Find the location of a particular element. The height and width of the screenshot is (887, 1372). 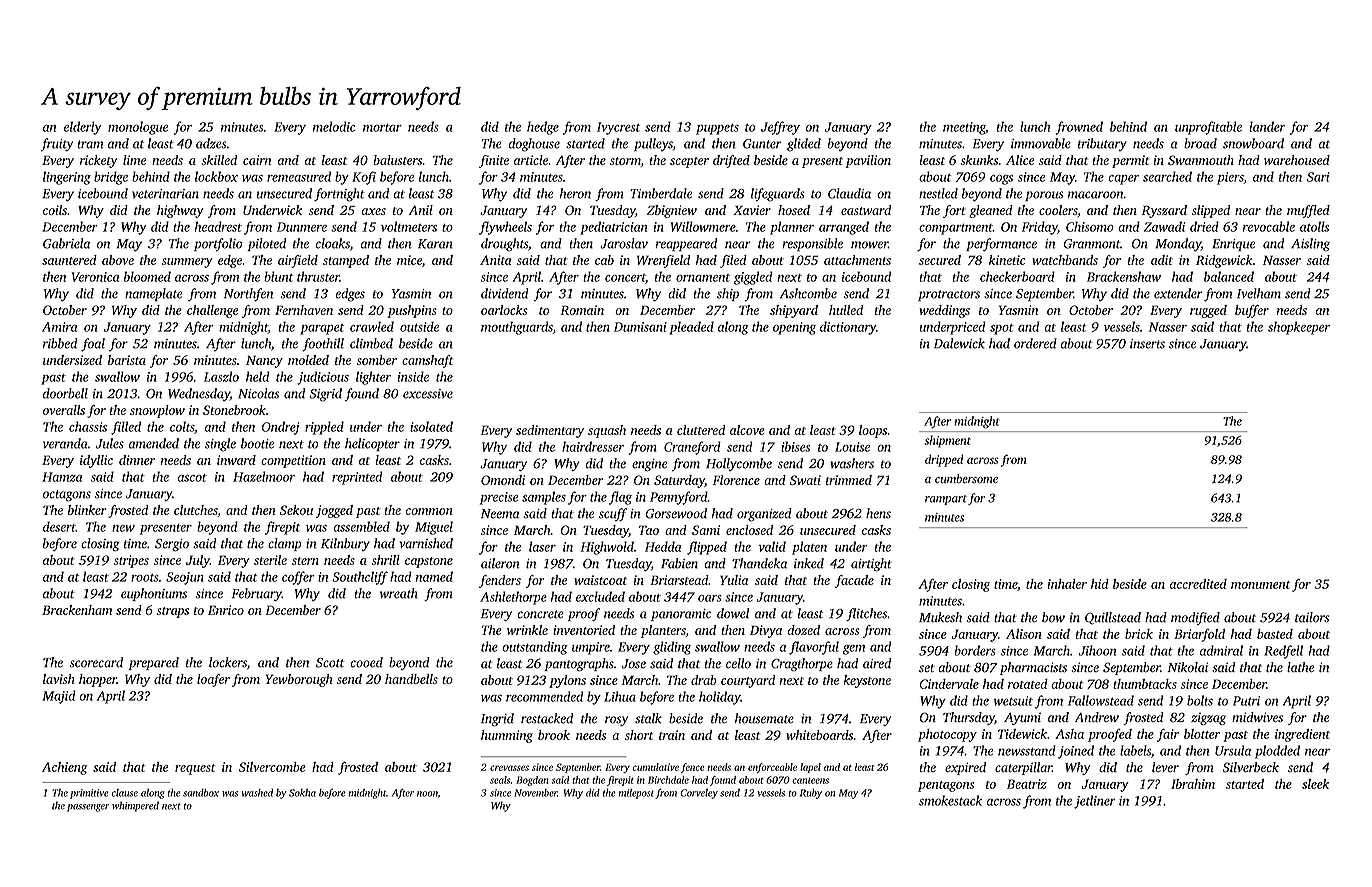

Kofi is located at coordinates (364, 178).
